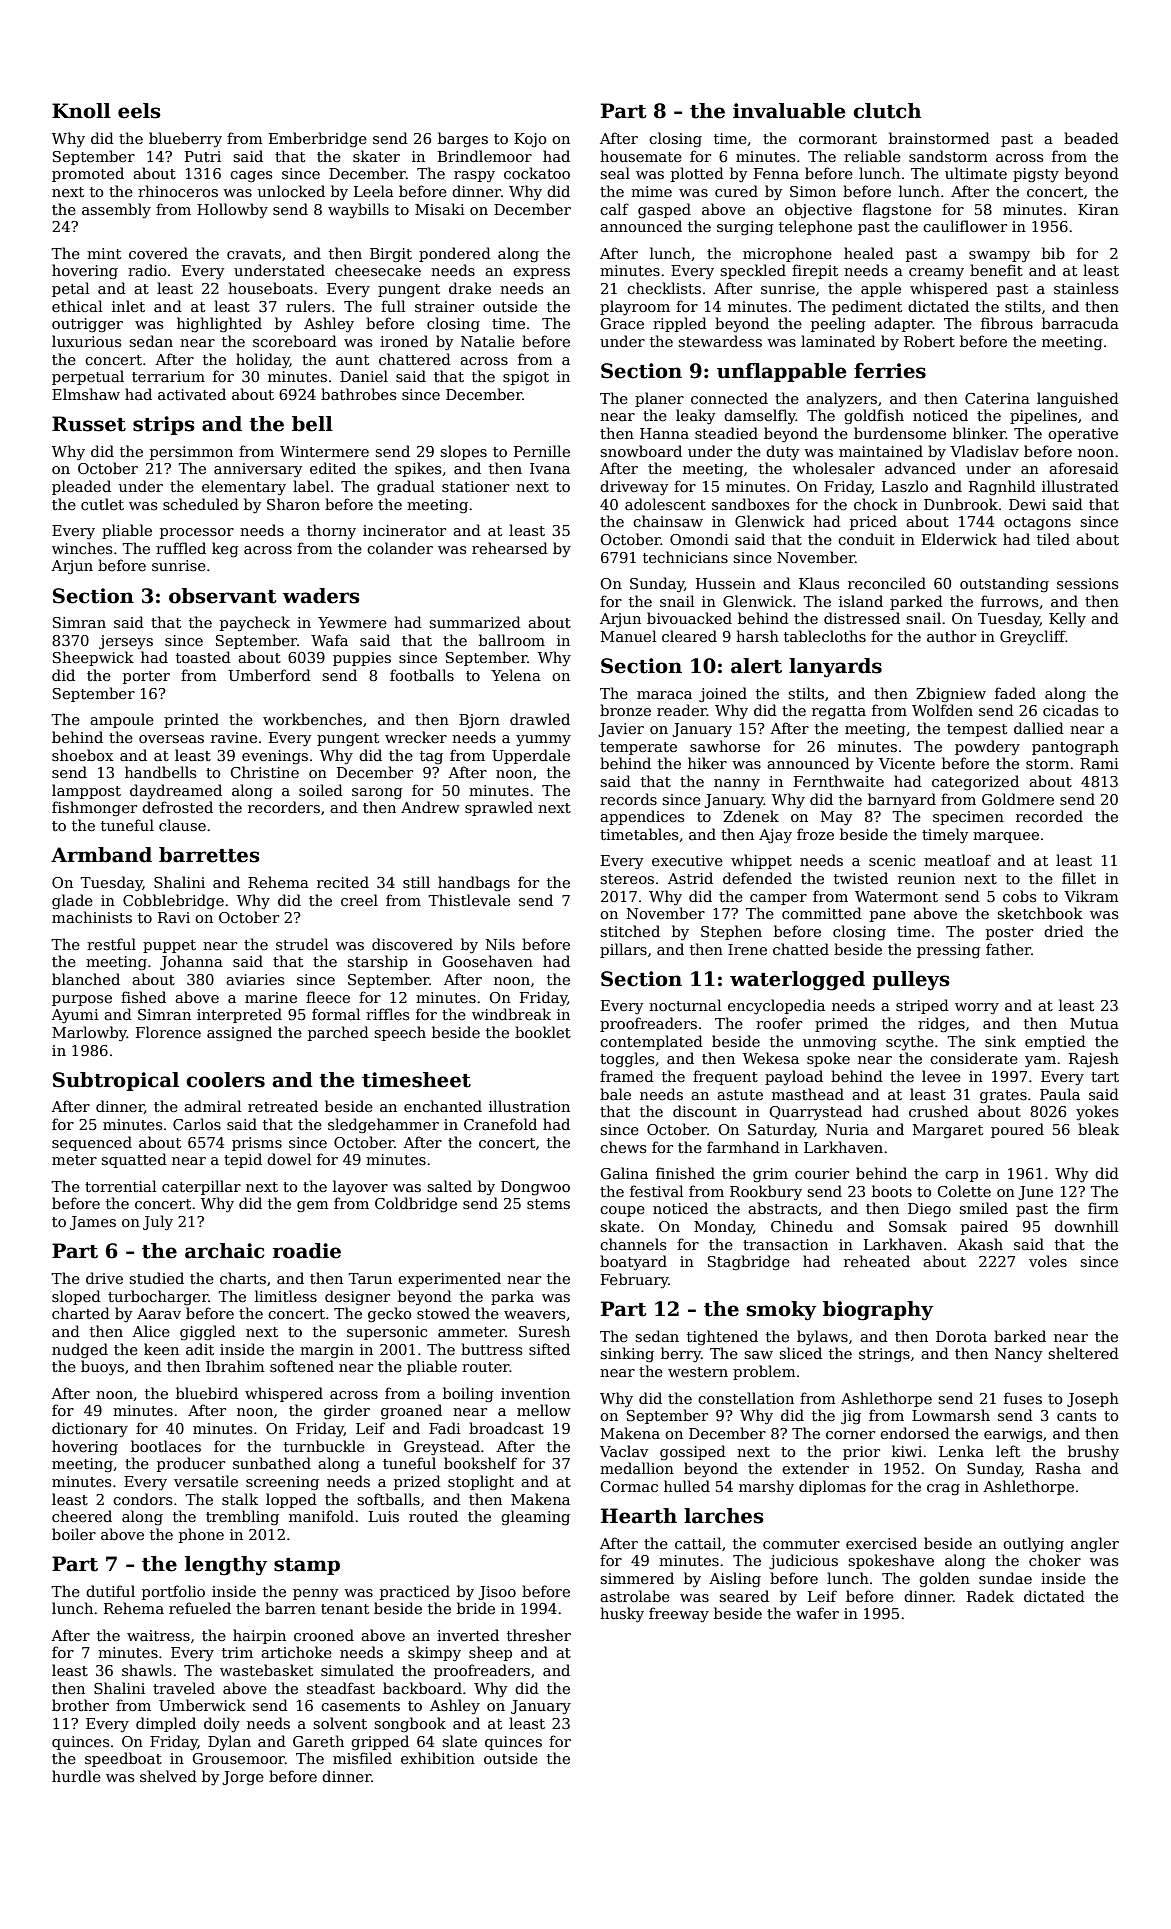 This screenshot has height=1929, width=1171. What do you see at coordinates (120, 1186) in the screenshot?
I see `torrential` at bounding box center [120, 1186].
